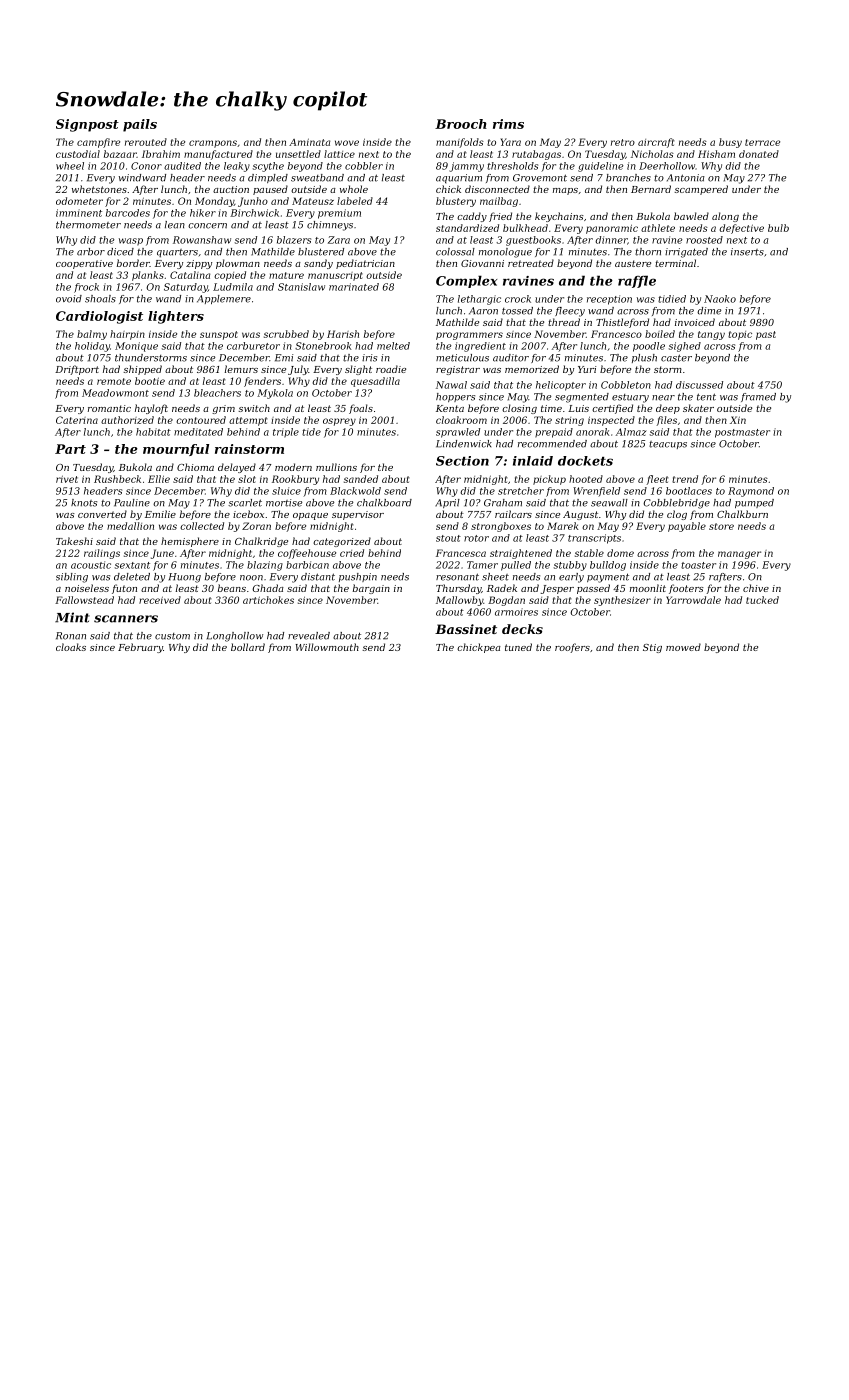 Image resolution: width=849 pixels, height=1400 pixels. I want to click on thresholds, so click(512, 166).
